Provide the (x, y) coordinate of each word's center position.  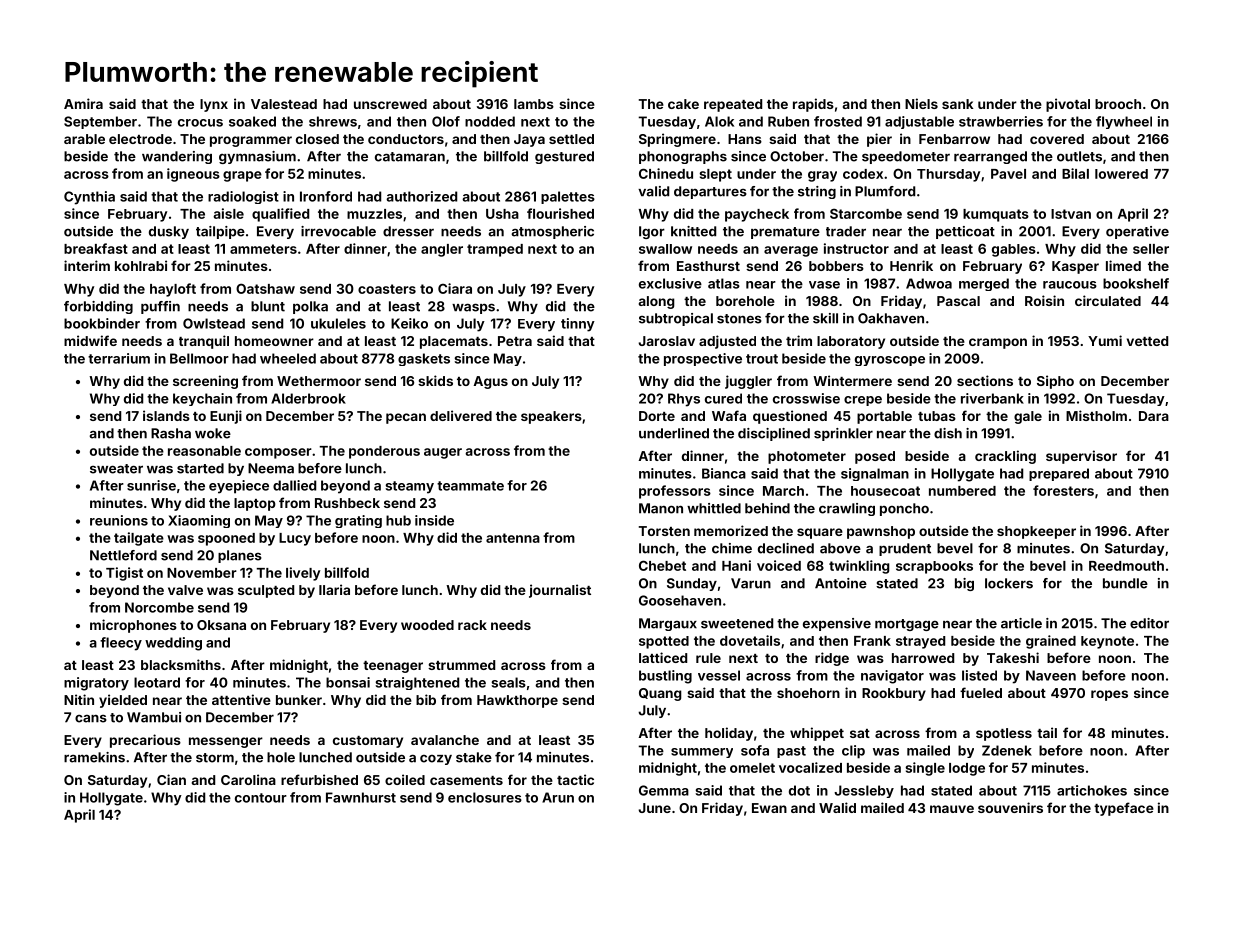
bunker (299, 700)
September (100, 122)
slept (715, 175)
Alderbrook (308, 398)
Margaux (668, 624)
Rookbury (894, 694)
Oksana (221, 625)
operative (1137, 232)
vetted (1147, 341)
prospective (703, 359)
